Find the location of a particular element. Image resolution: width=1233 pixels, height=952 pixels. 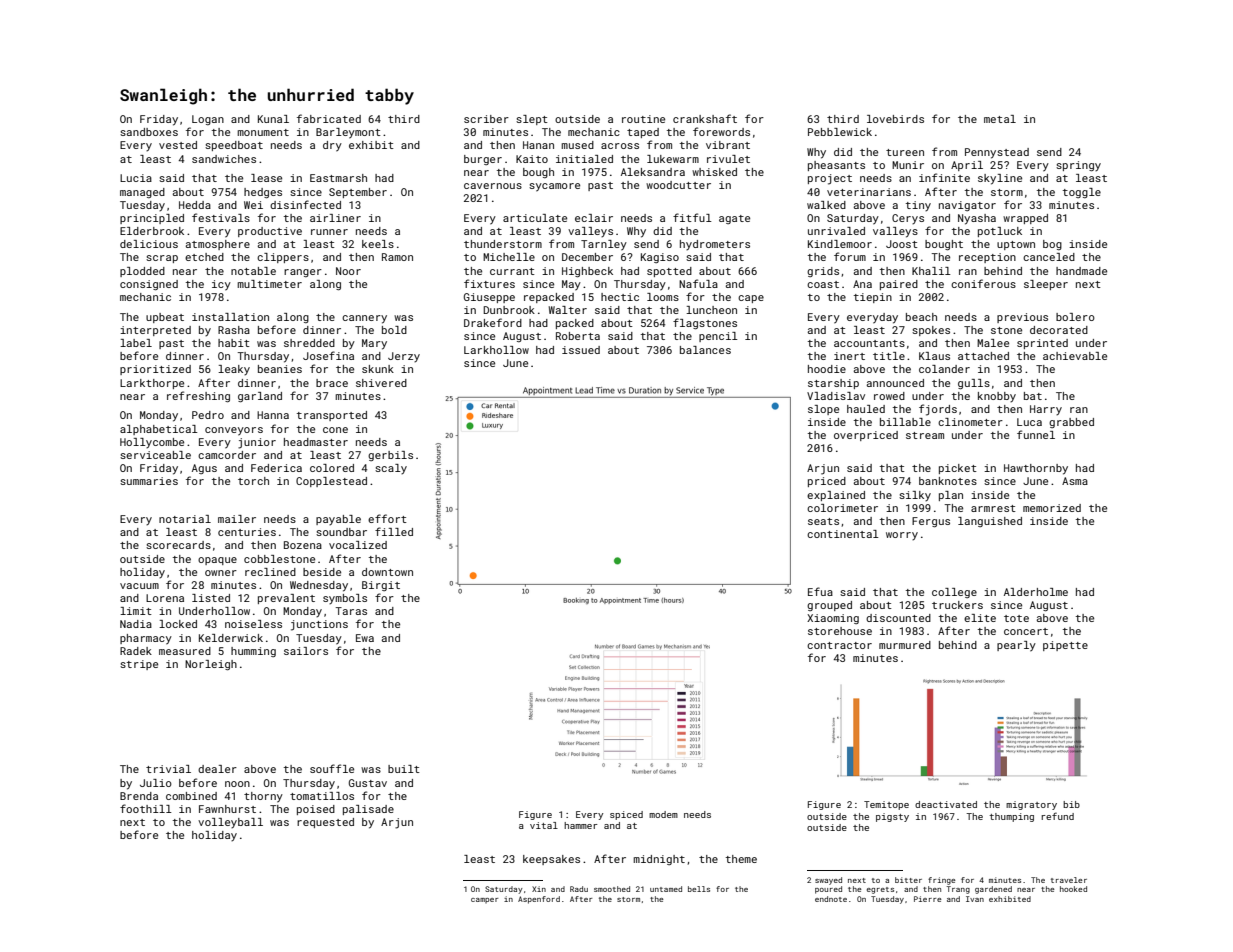

Michelle is located at coordinates (509, 257).
